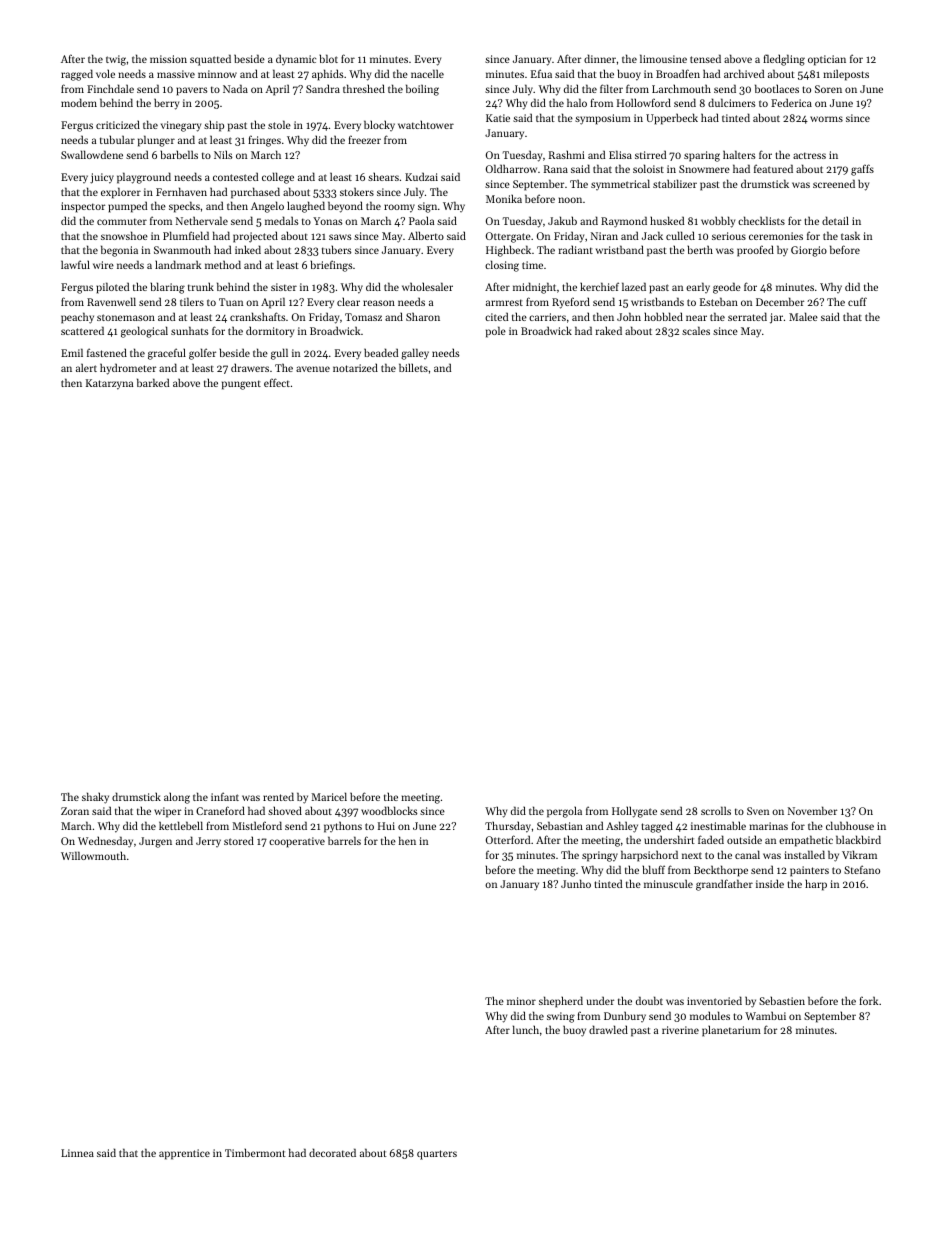 The image size is (952, 1233). Describe the element at coordinates (608, 1029) in the screenshot. I see `drawled` at that location.
